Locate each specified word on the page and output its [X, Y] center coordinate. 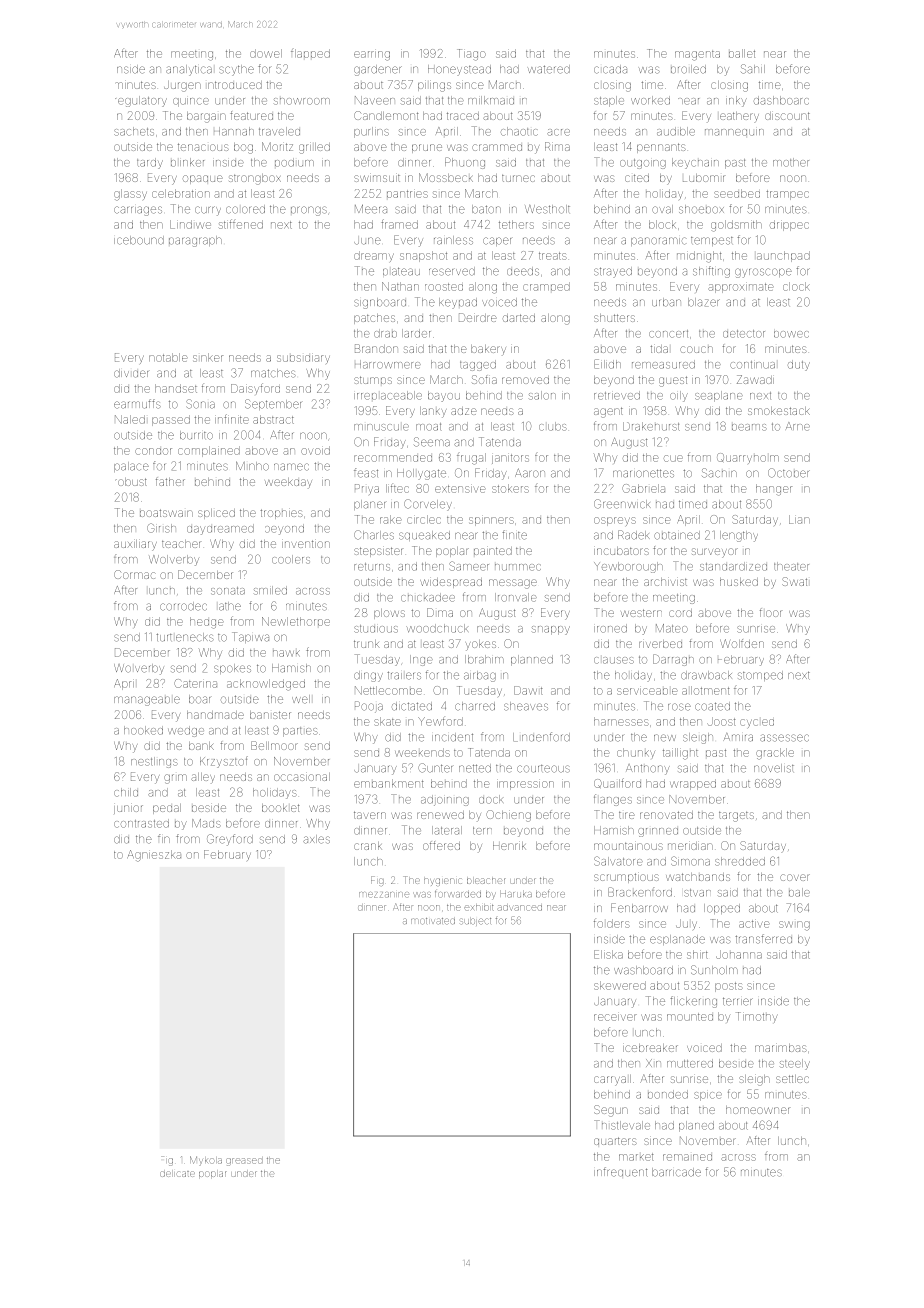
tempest [712, 241]
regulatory [141, 101]
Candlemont [386, 115]
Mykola [206, 1160]
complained [209, 451]
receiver [615, 1017]
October [789, 473]
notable [168, 357]
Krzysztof [224, 762]
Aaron [530, 473]
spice [708, 1096]
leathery [739, 117]
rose [679, 707]
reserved [452, 271]
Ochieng [508, 816]
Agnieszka [154, 856]
